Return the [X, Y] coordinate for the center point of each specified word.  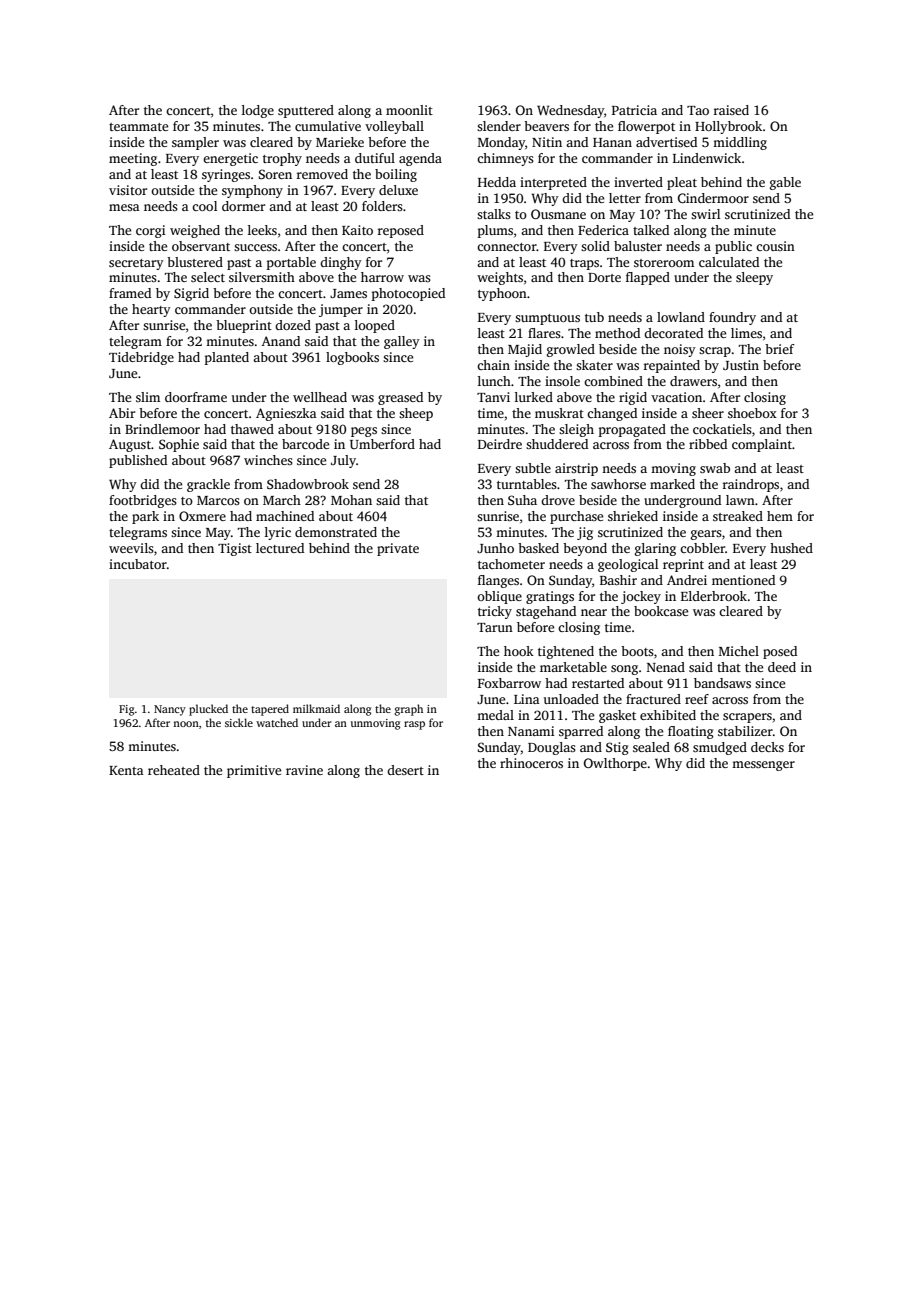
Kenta [126, 770]
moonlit [409, 110]
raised [731, 110]
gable [785, 183]
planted [227, 358]
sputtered [306, 111]
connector [507, 247]
